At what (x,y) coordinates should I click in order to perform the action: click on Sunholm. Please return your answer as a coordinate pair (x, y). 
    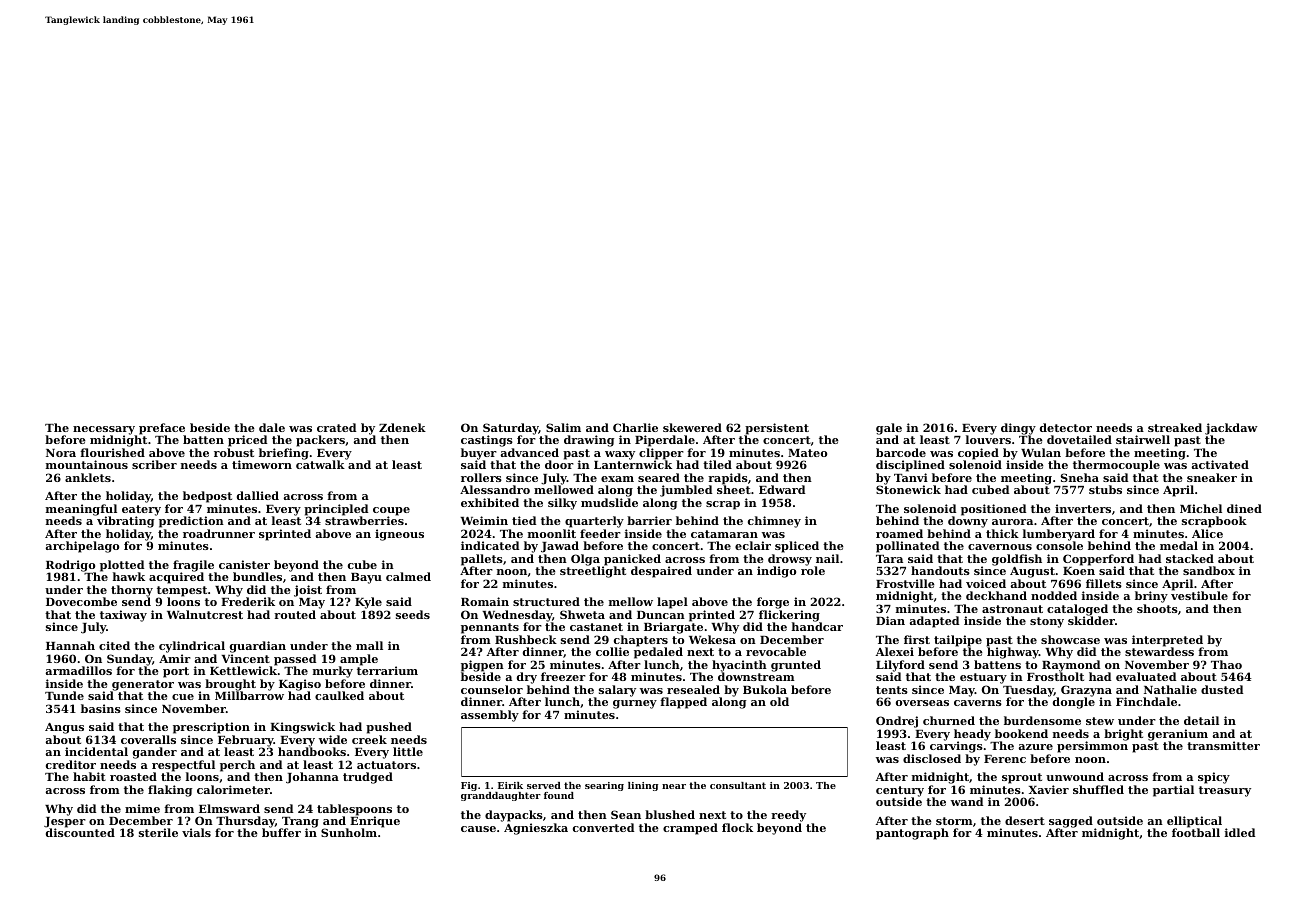
    Looking at the image, I should click on (349, 833).
